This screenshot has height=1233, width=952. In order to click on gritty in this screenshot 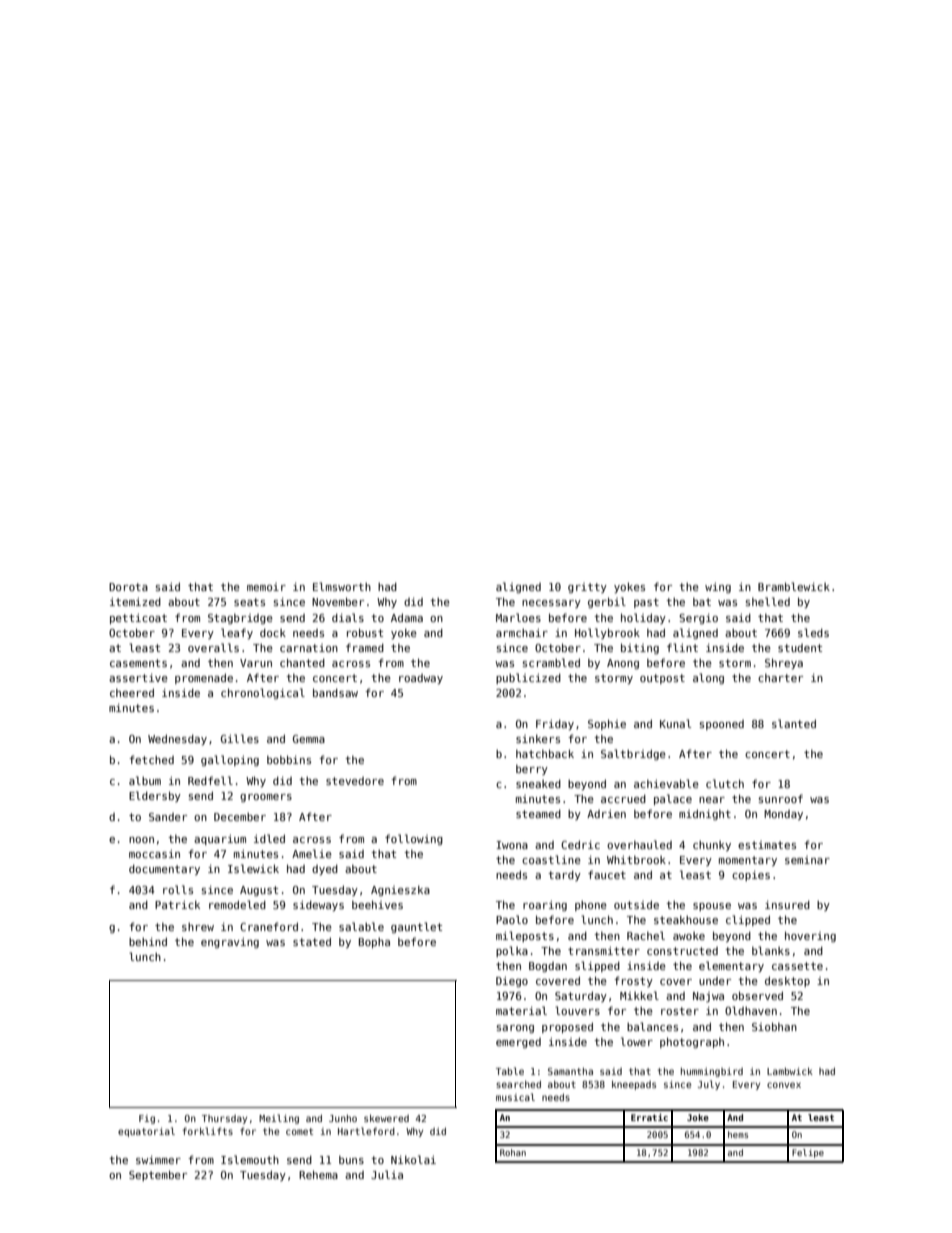, I will do `click(587, 588)`.
